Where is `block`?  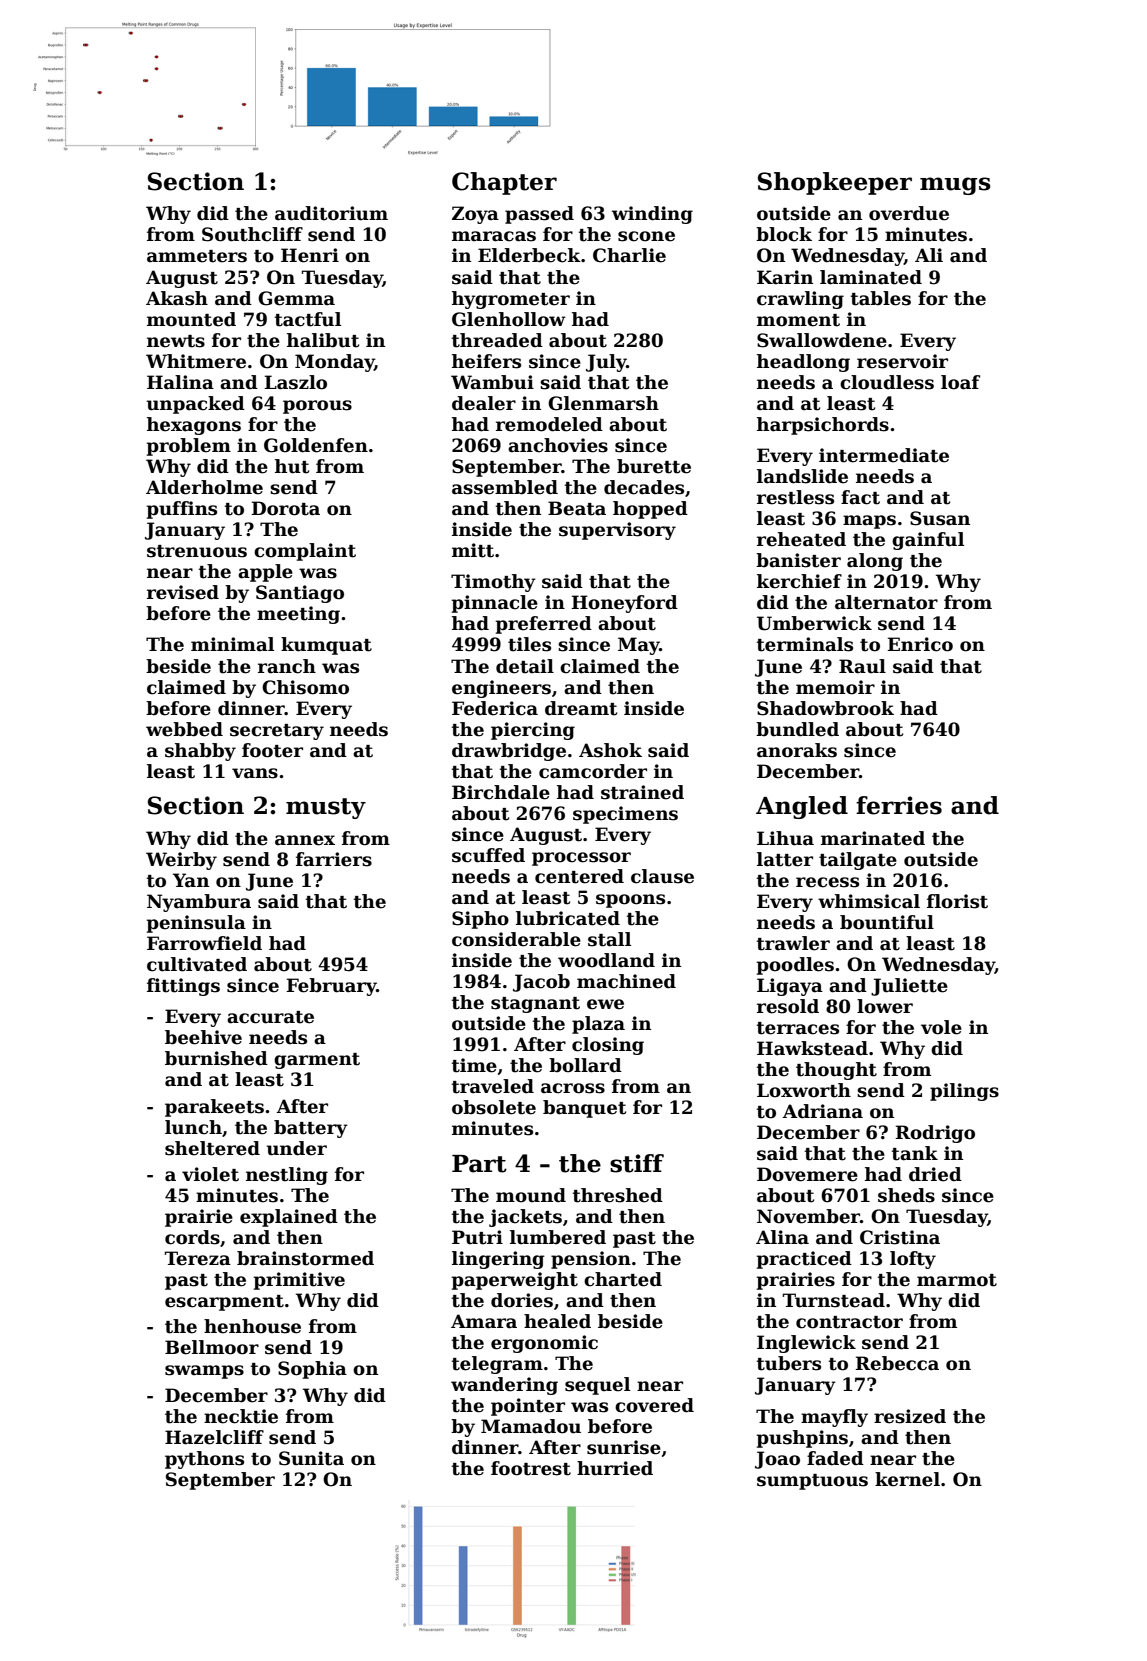 block is located at coordinates (784, 234).
